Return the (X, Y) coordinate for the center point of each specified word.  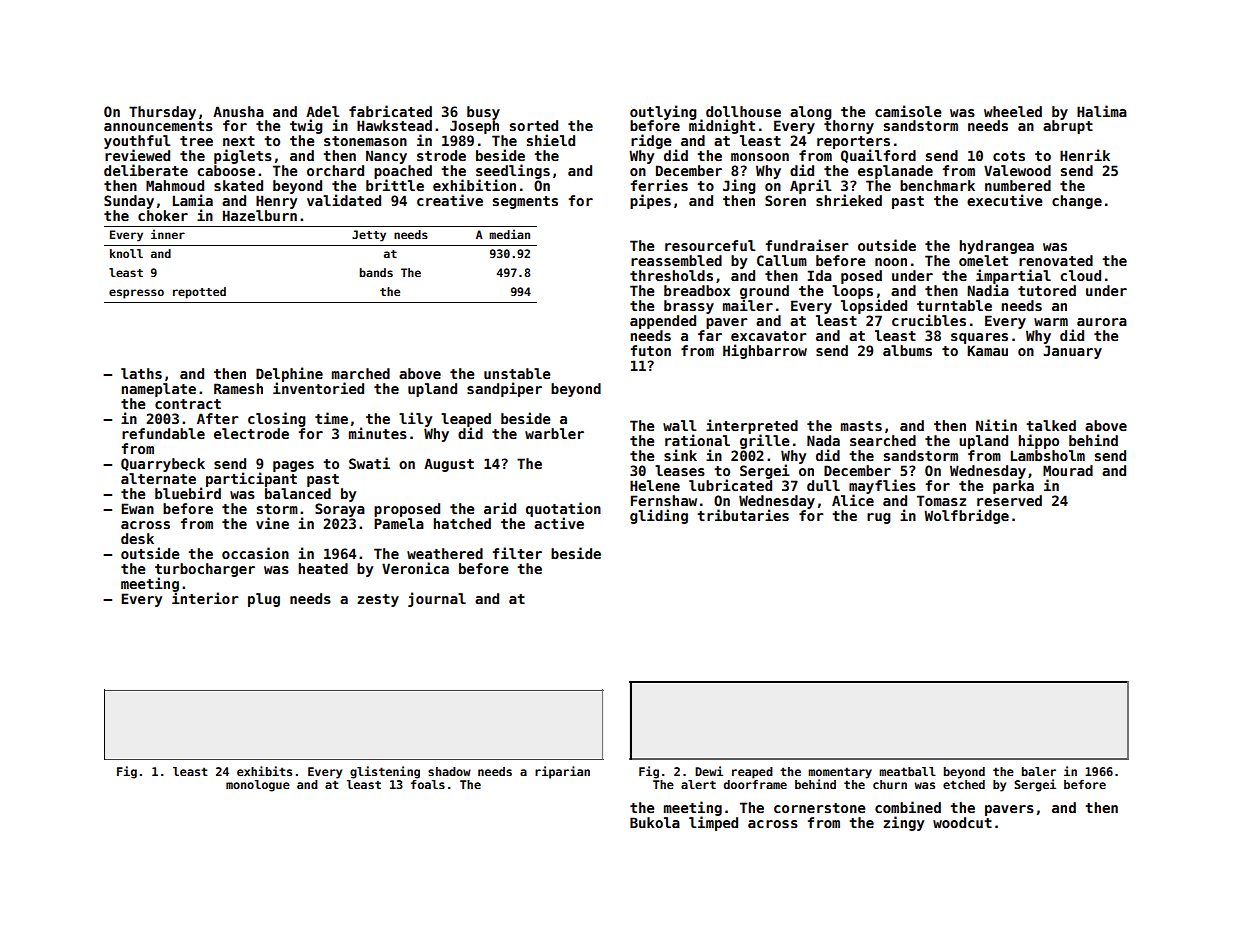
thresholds (671, 275)
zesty (378, 600)
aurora (1102, 322)
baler (1039, 771)
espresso (136, 294)
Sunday (129, 202)
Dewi (709, 771)
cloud (1081, 275)
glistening (385, 772)
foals (428, 784)
